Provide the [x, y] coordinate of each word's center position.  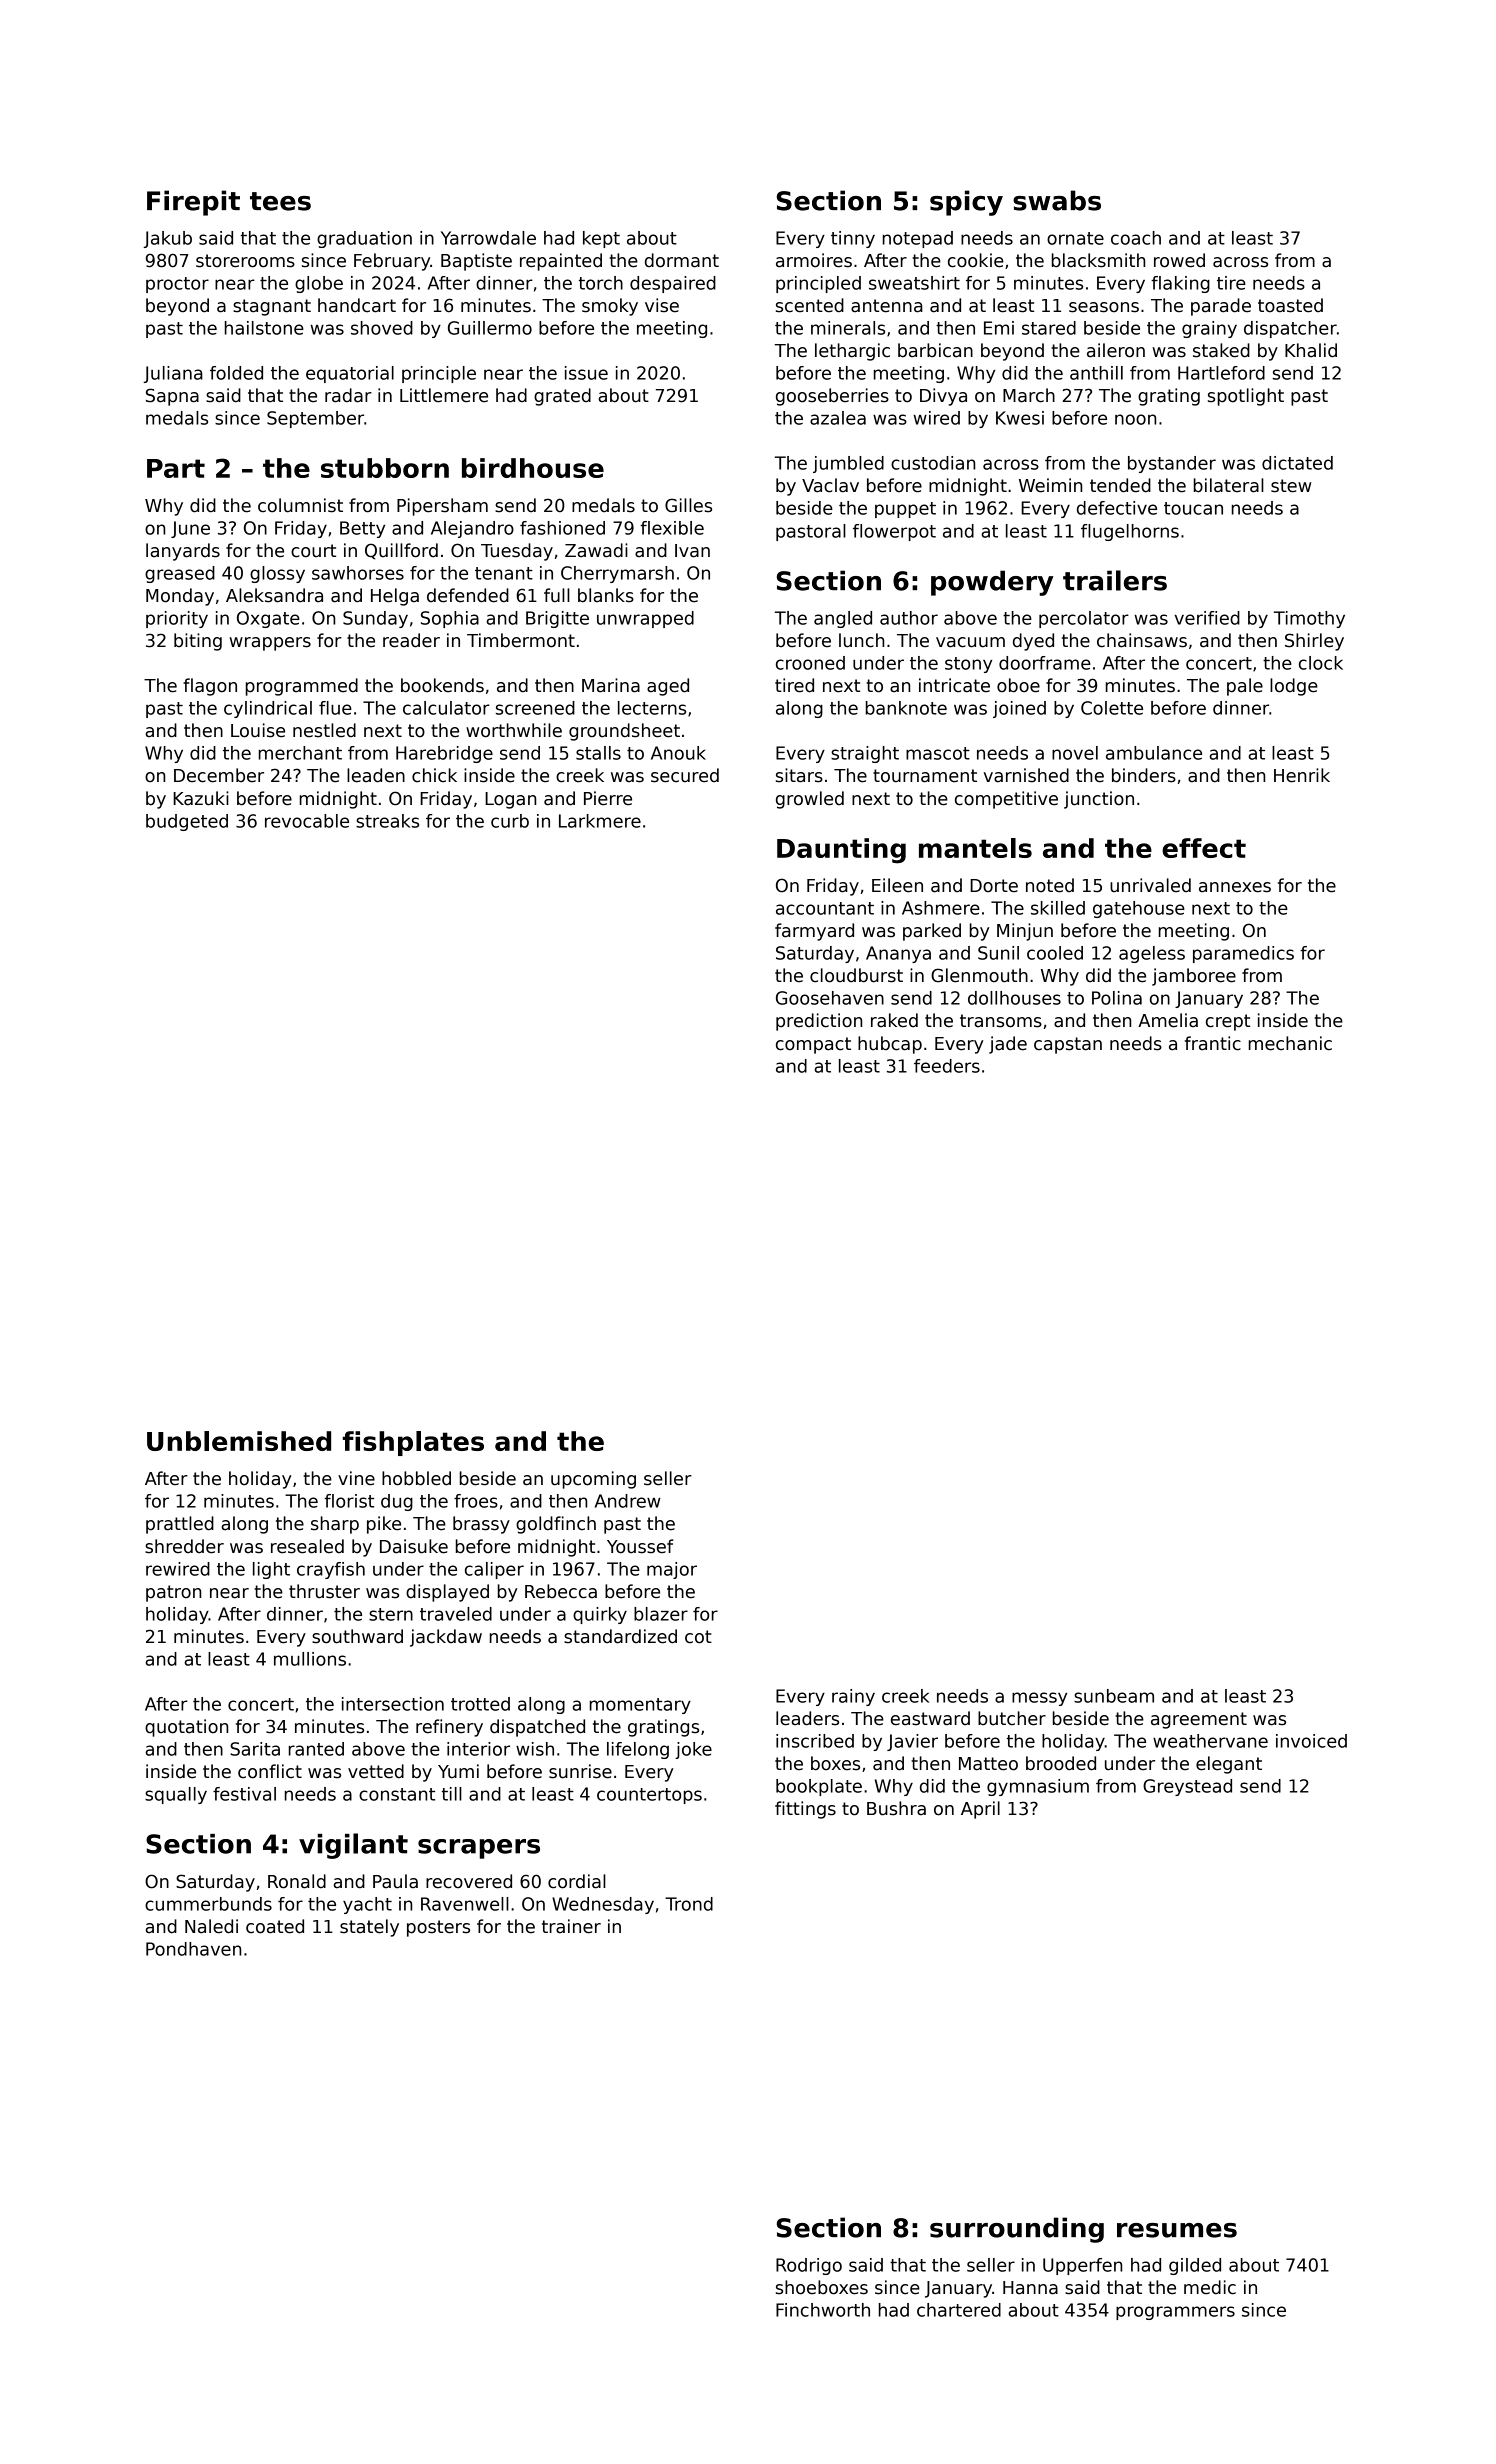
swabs [1057, 200]
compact [813, 1045]
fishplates [413, 1443]
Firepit [193, 203]
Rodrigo [809, 2266]
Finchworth [823, 2310]
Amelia [1168, 1020]
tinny [853, 239]
